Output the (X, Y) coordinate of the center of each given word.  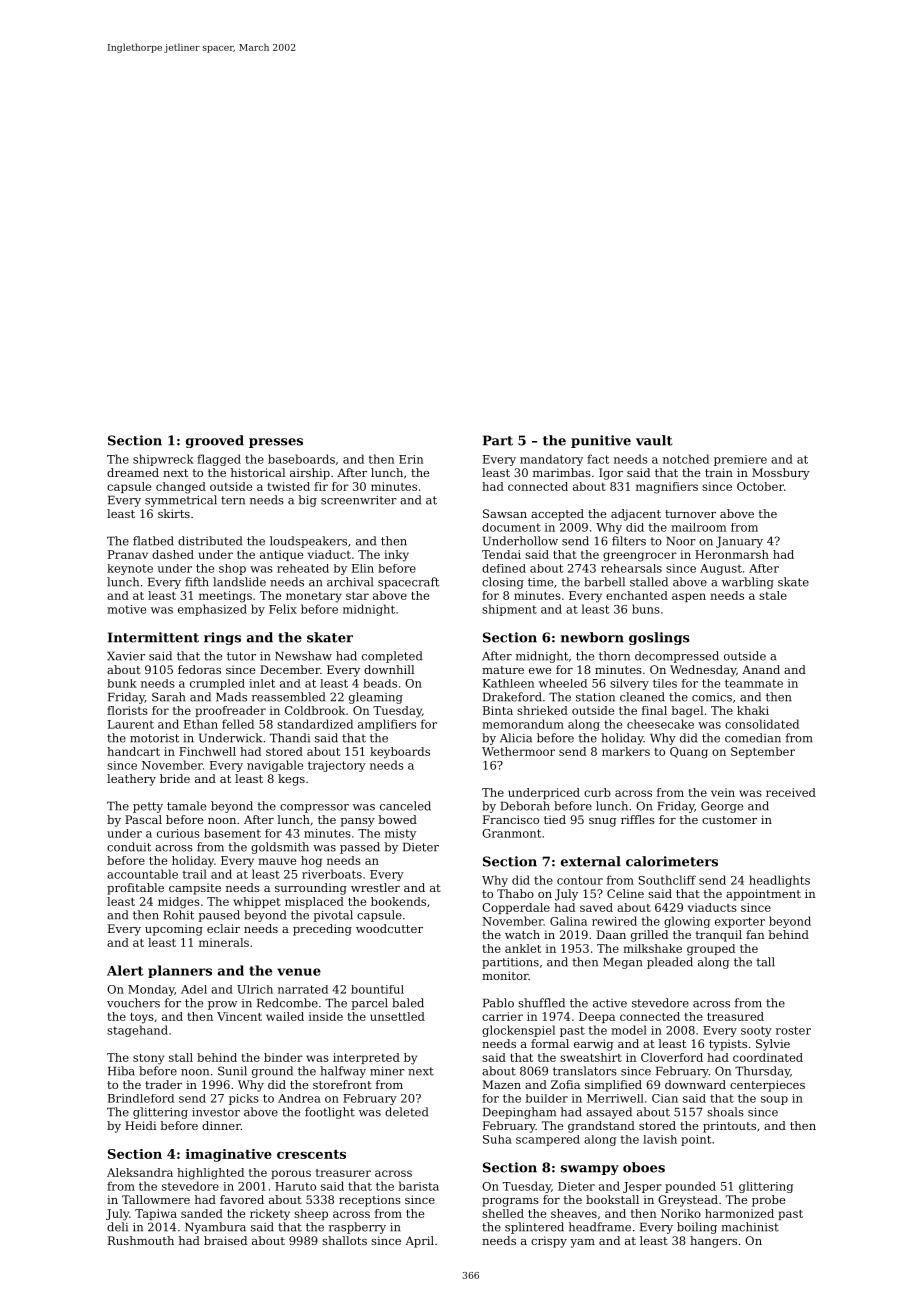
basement (232, 833)
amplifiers (387, 725)
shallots (344, 1240)
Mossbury (781, 474)
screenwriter (359, 500)
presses (276, 443)
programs (510, 1202)
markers (626, 751)
